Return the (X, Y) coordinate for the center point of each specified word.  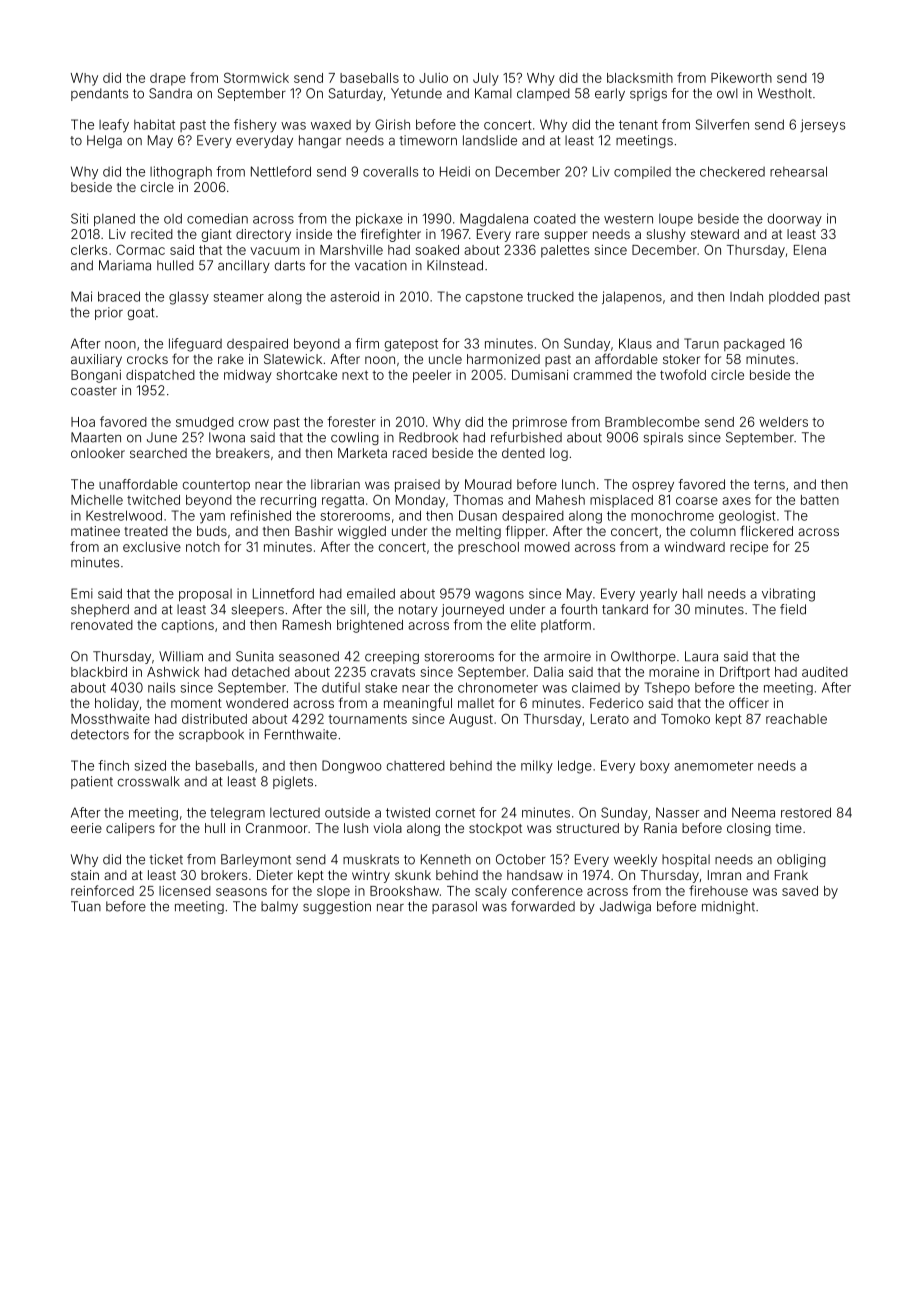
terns (769, 485)
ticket (166, 859)
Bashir (314, 531)
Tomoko (685, 719)
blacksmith (640, 78)
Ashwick (173, 672)
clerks (89, 250)
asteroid (354, 296)
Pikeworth (741, 78)
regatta (343, 502)
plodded (794, 297)
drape (168, 79)
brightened (370, 626)
